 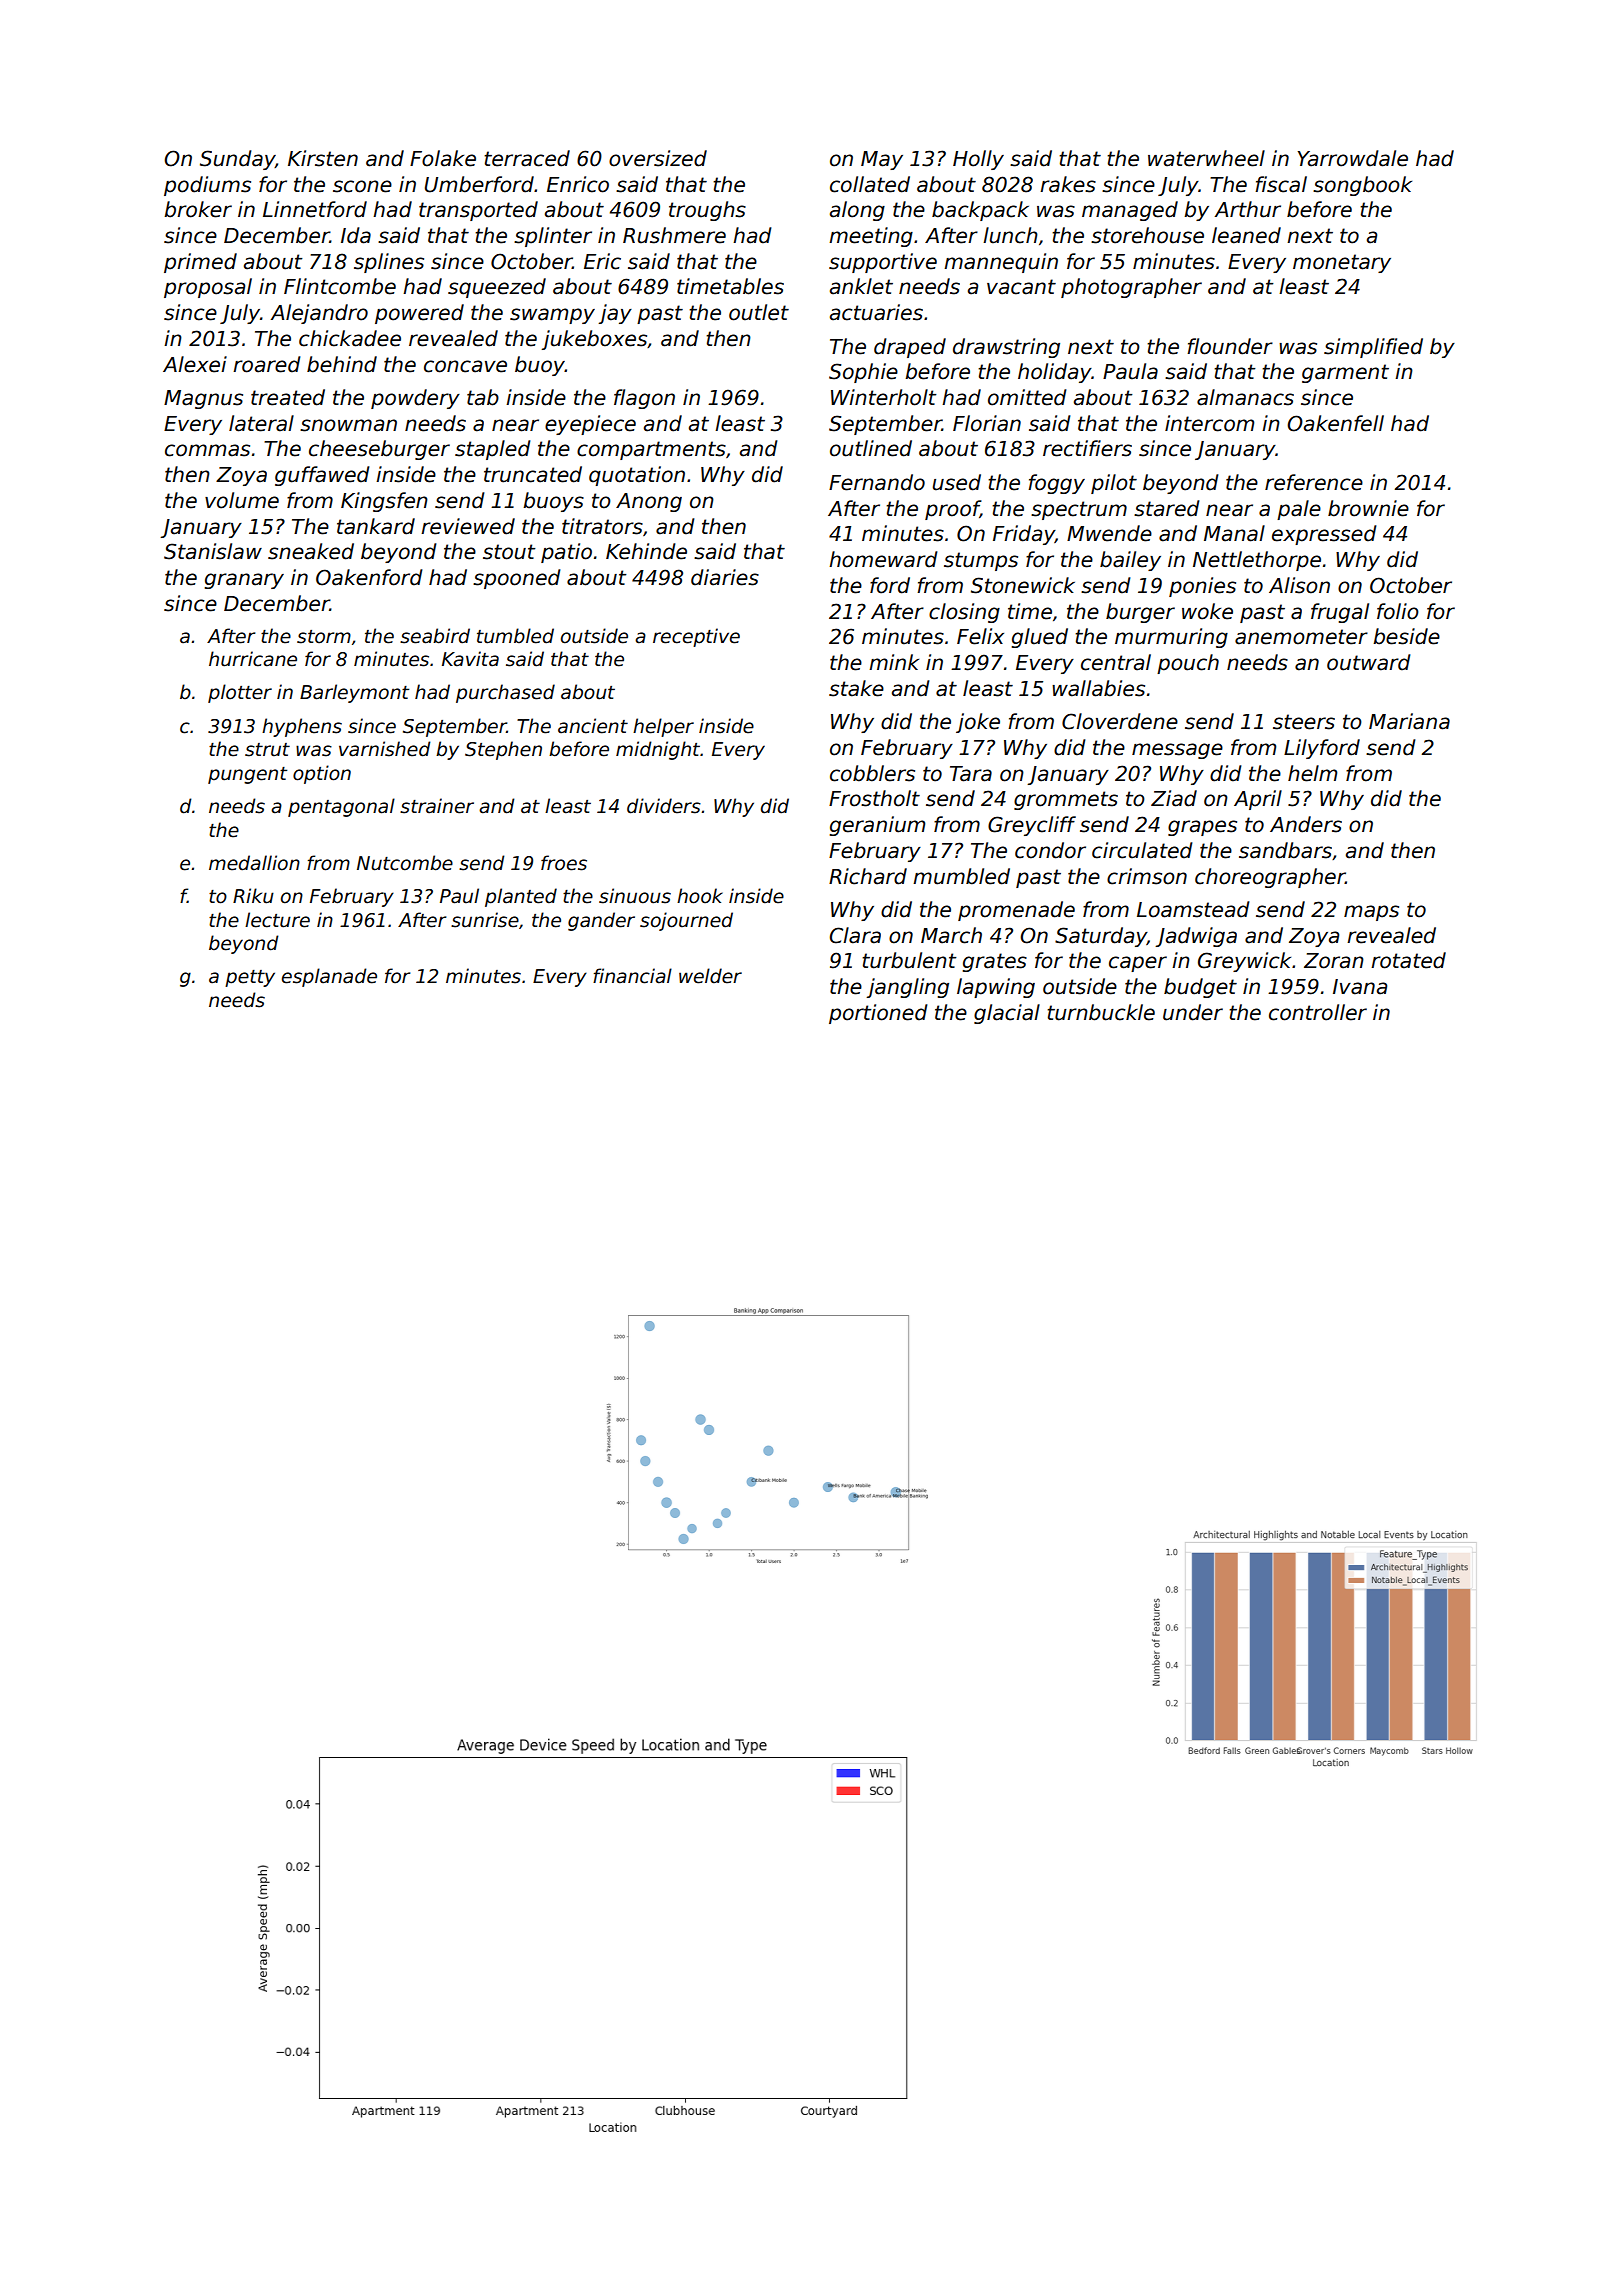 I want to click on waterwheel, so click(x=1206, y=158).
